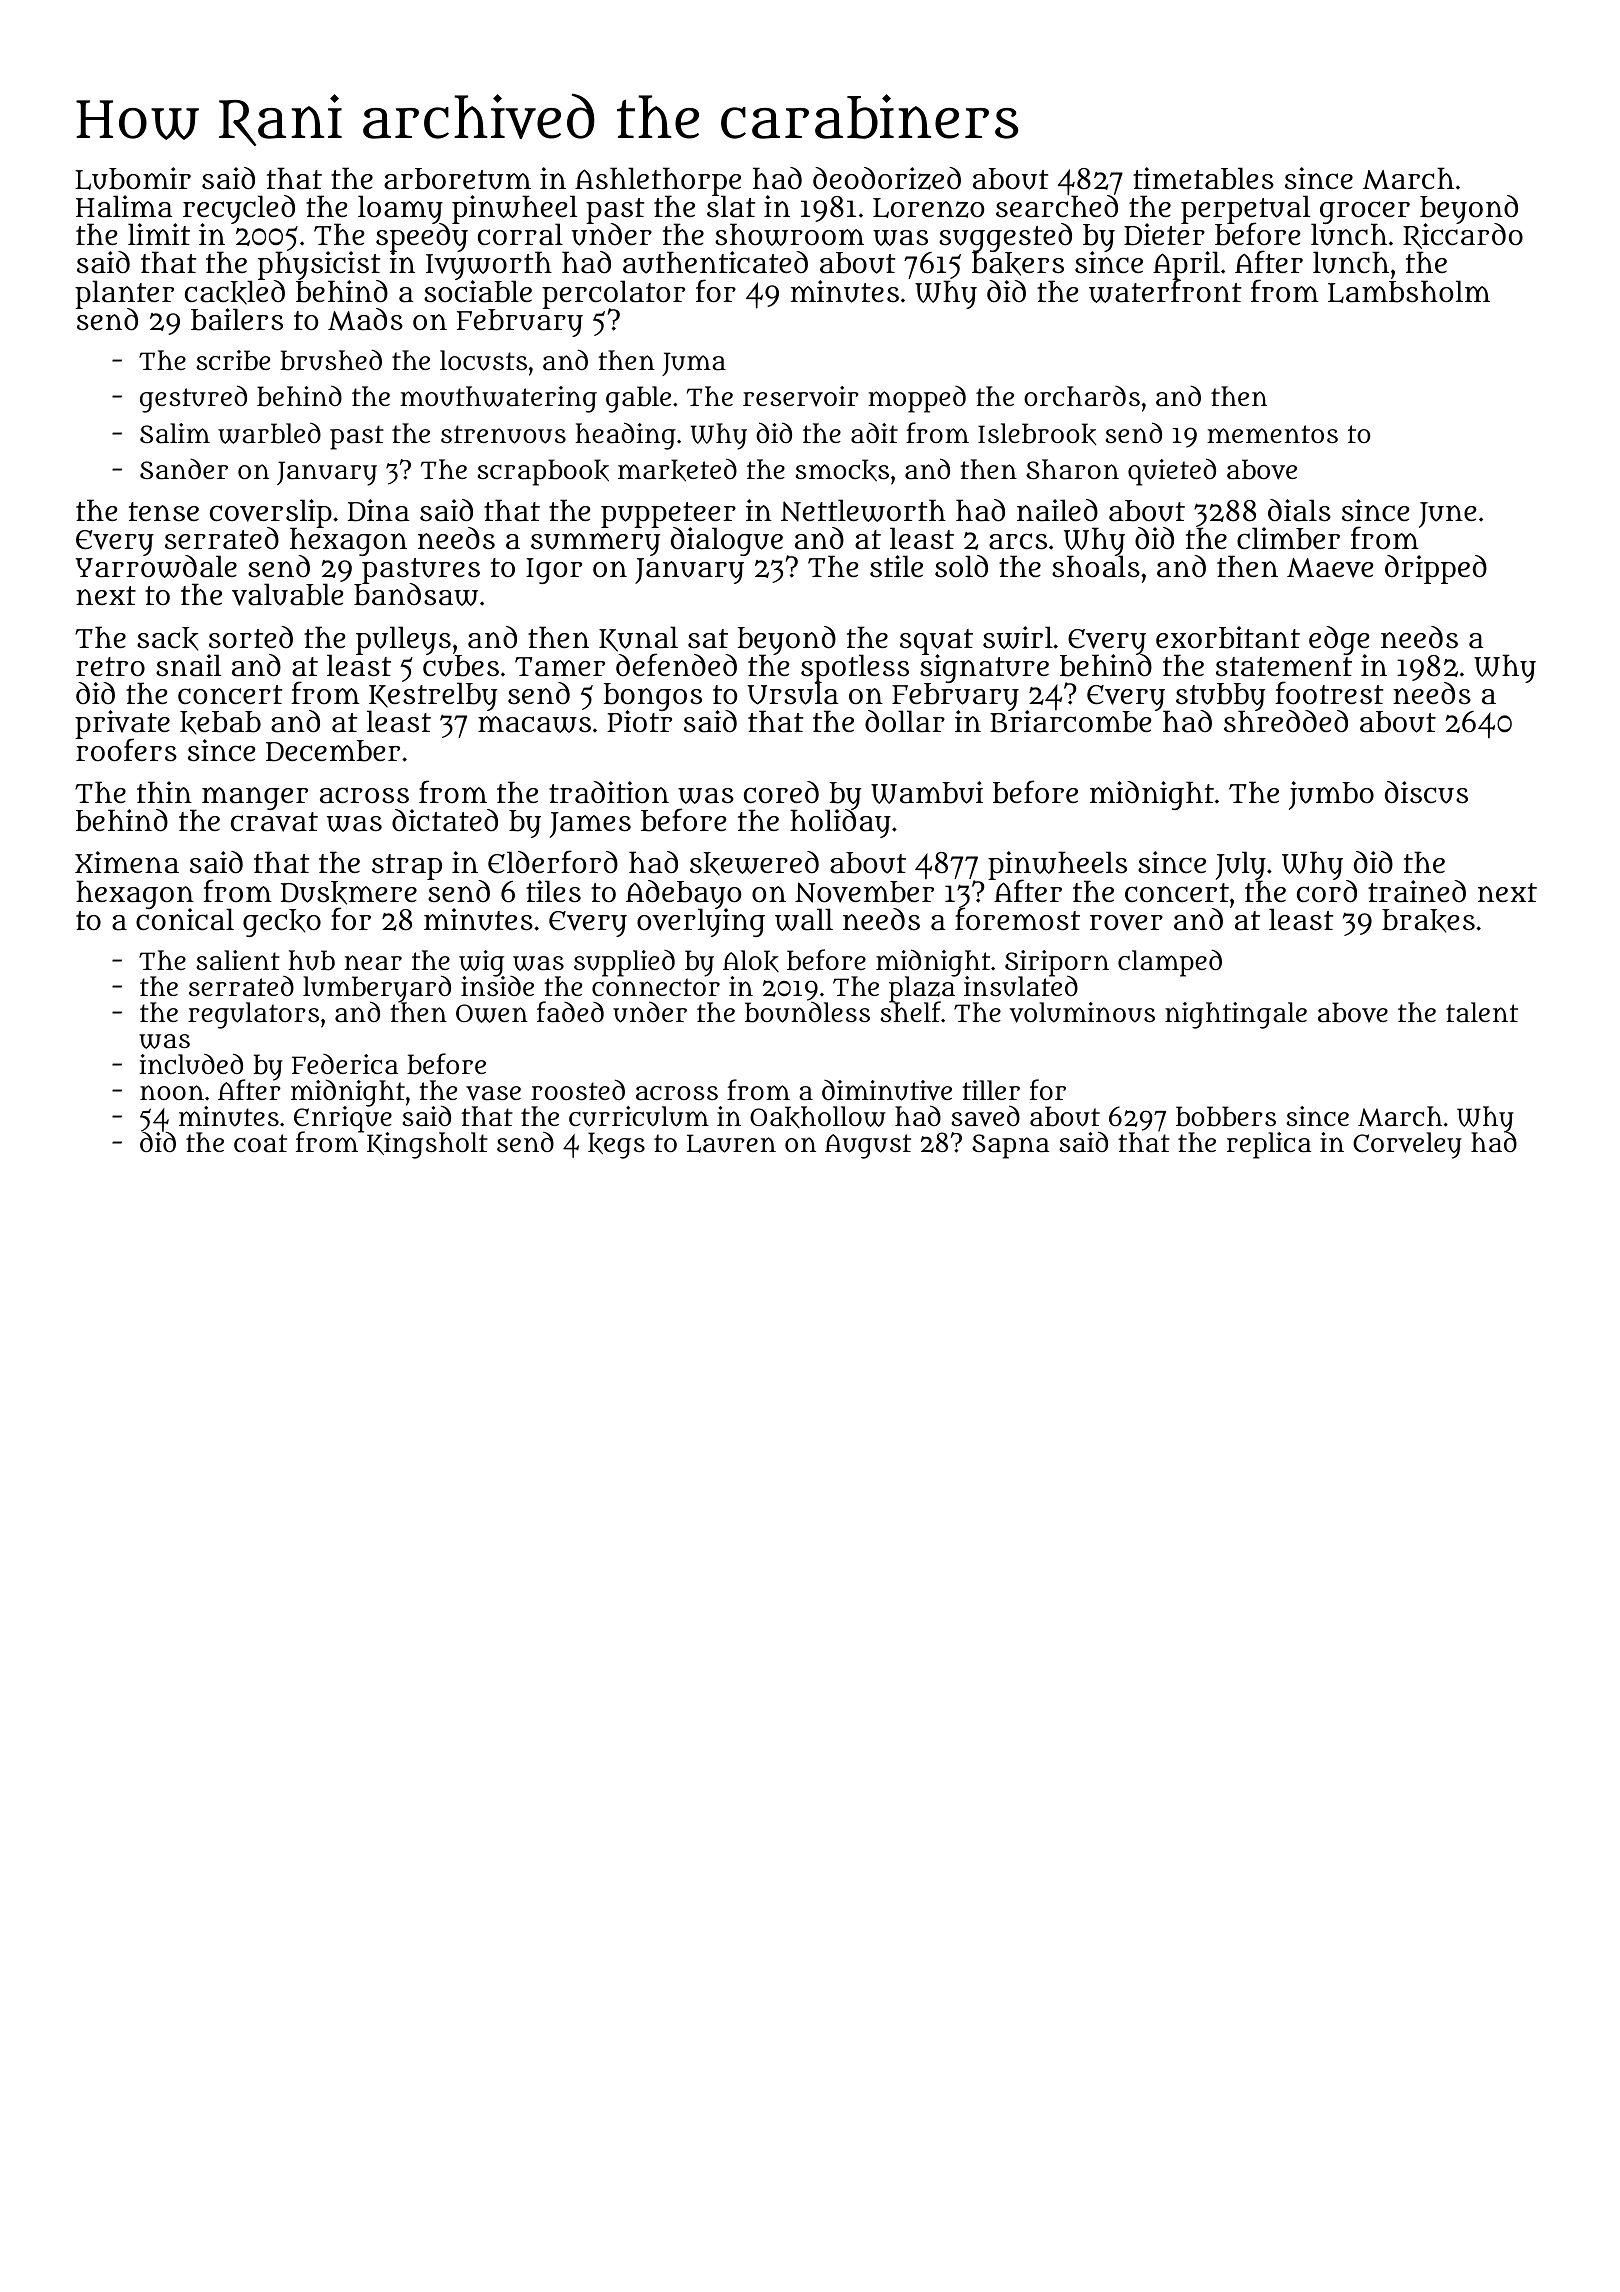  Describe the element at coordinates (1203, 178) in the screenshot. I see `timetables` at that location.
